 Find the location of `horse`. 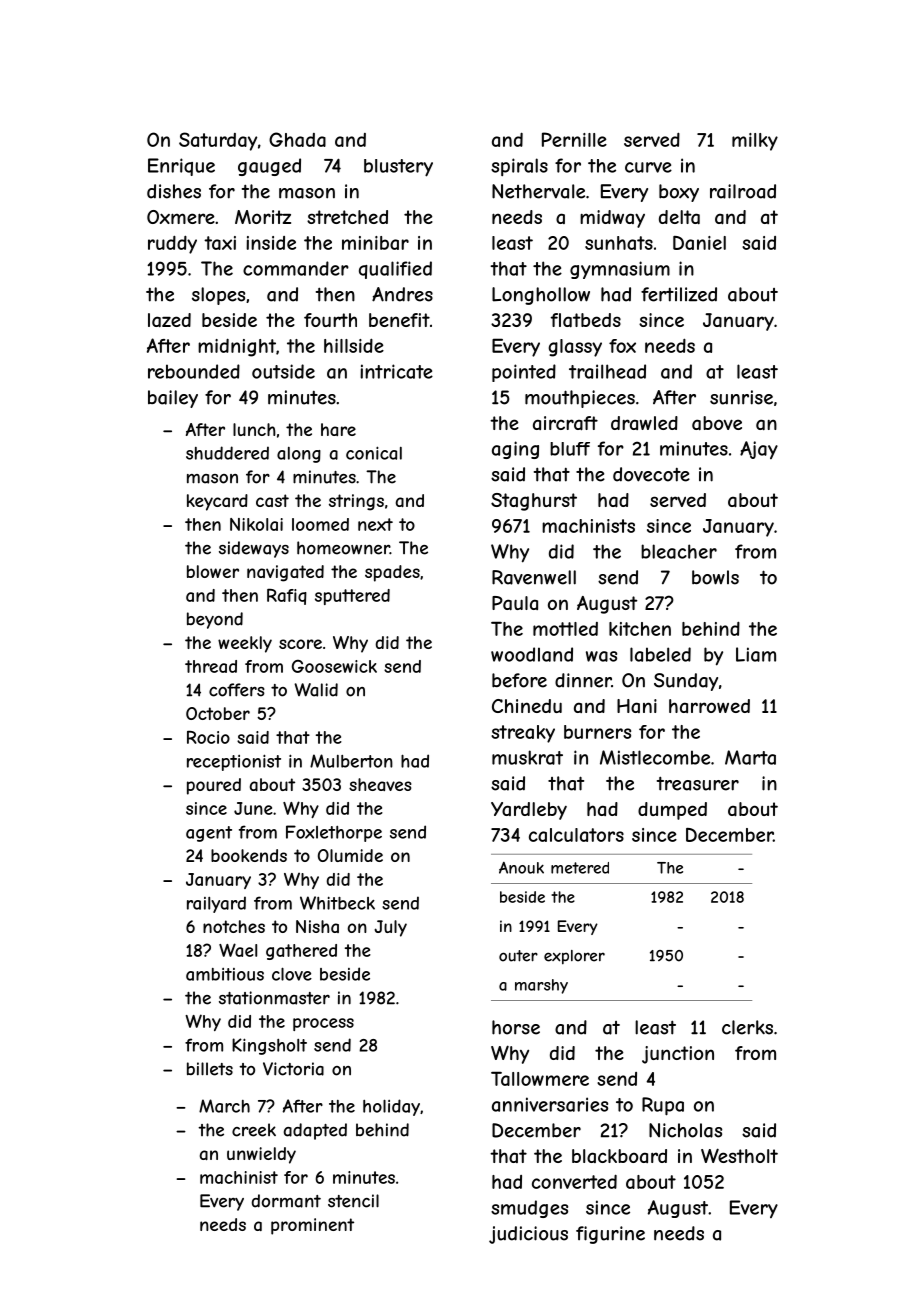

horse is located at coordinates (516, 1027).
